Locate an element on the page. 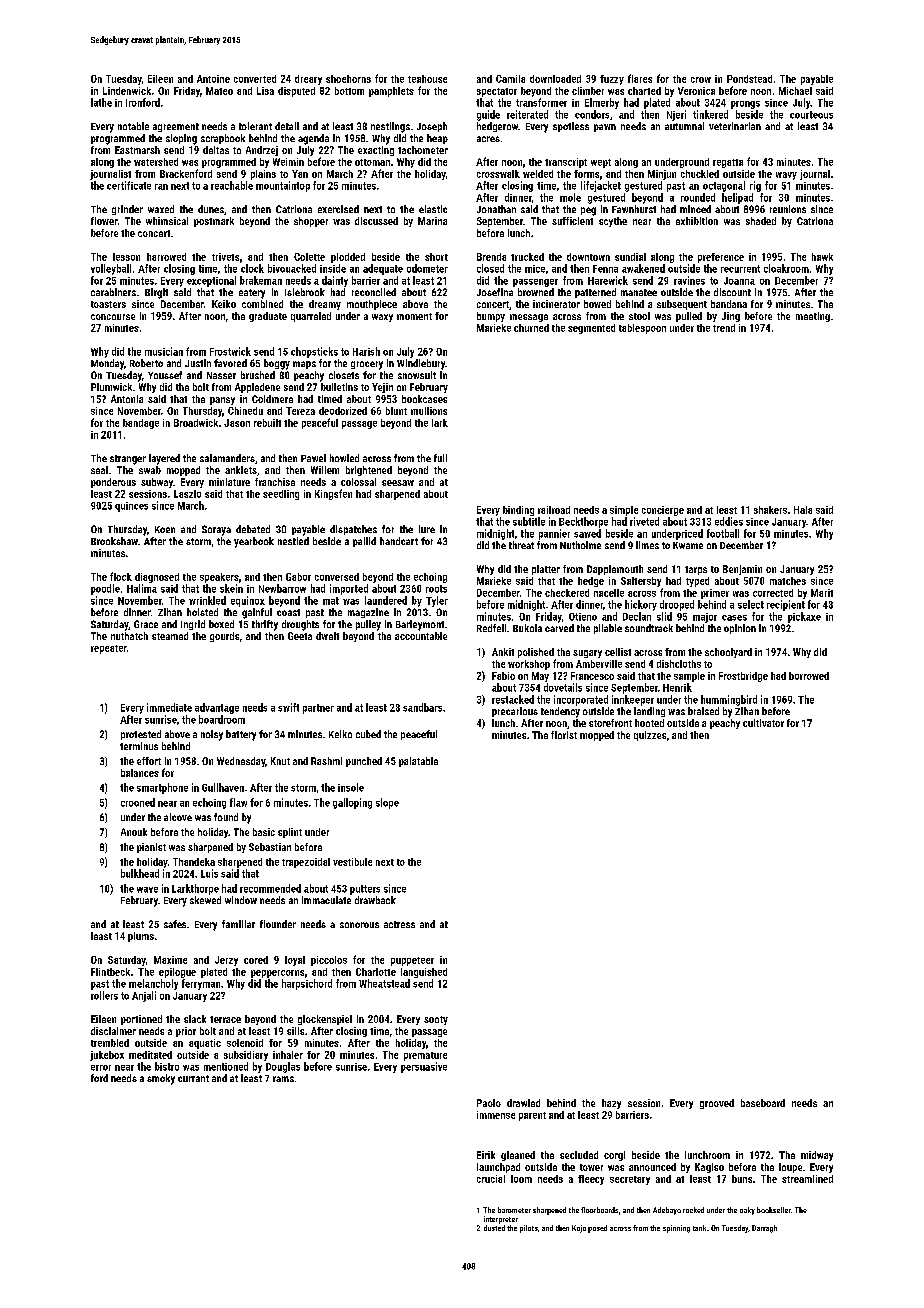 The height and width of the image is (1308, 924). meeting is located at coordinates (813, 317).
